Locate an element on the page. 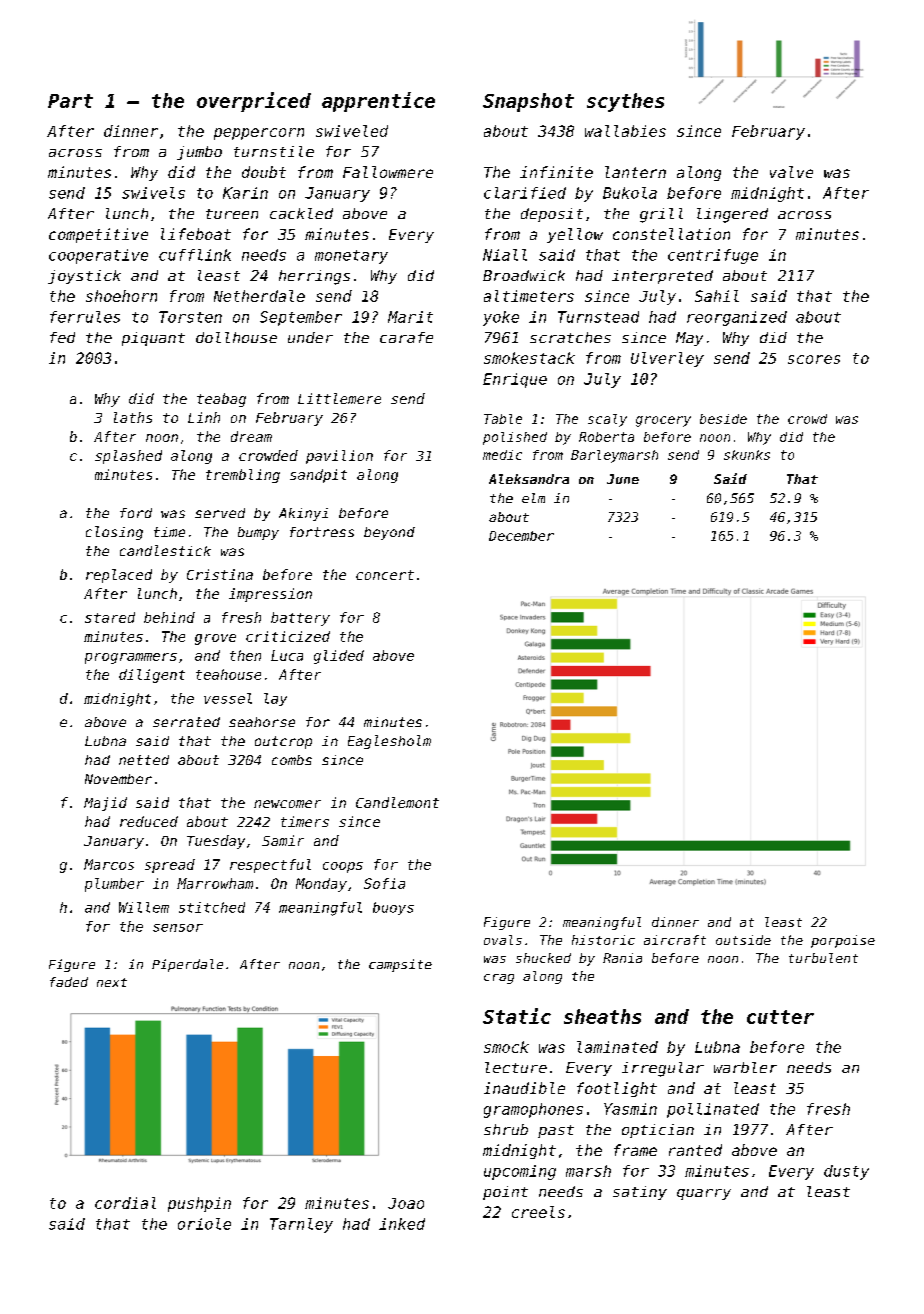 This document has width=924, height=1314. ford is located at coordinates (136, 513).
